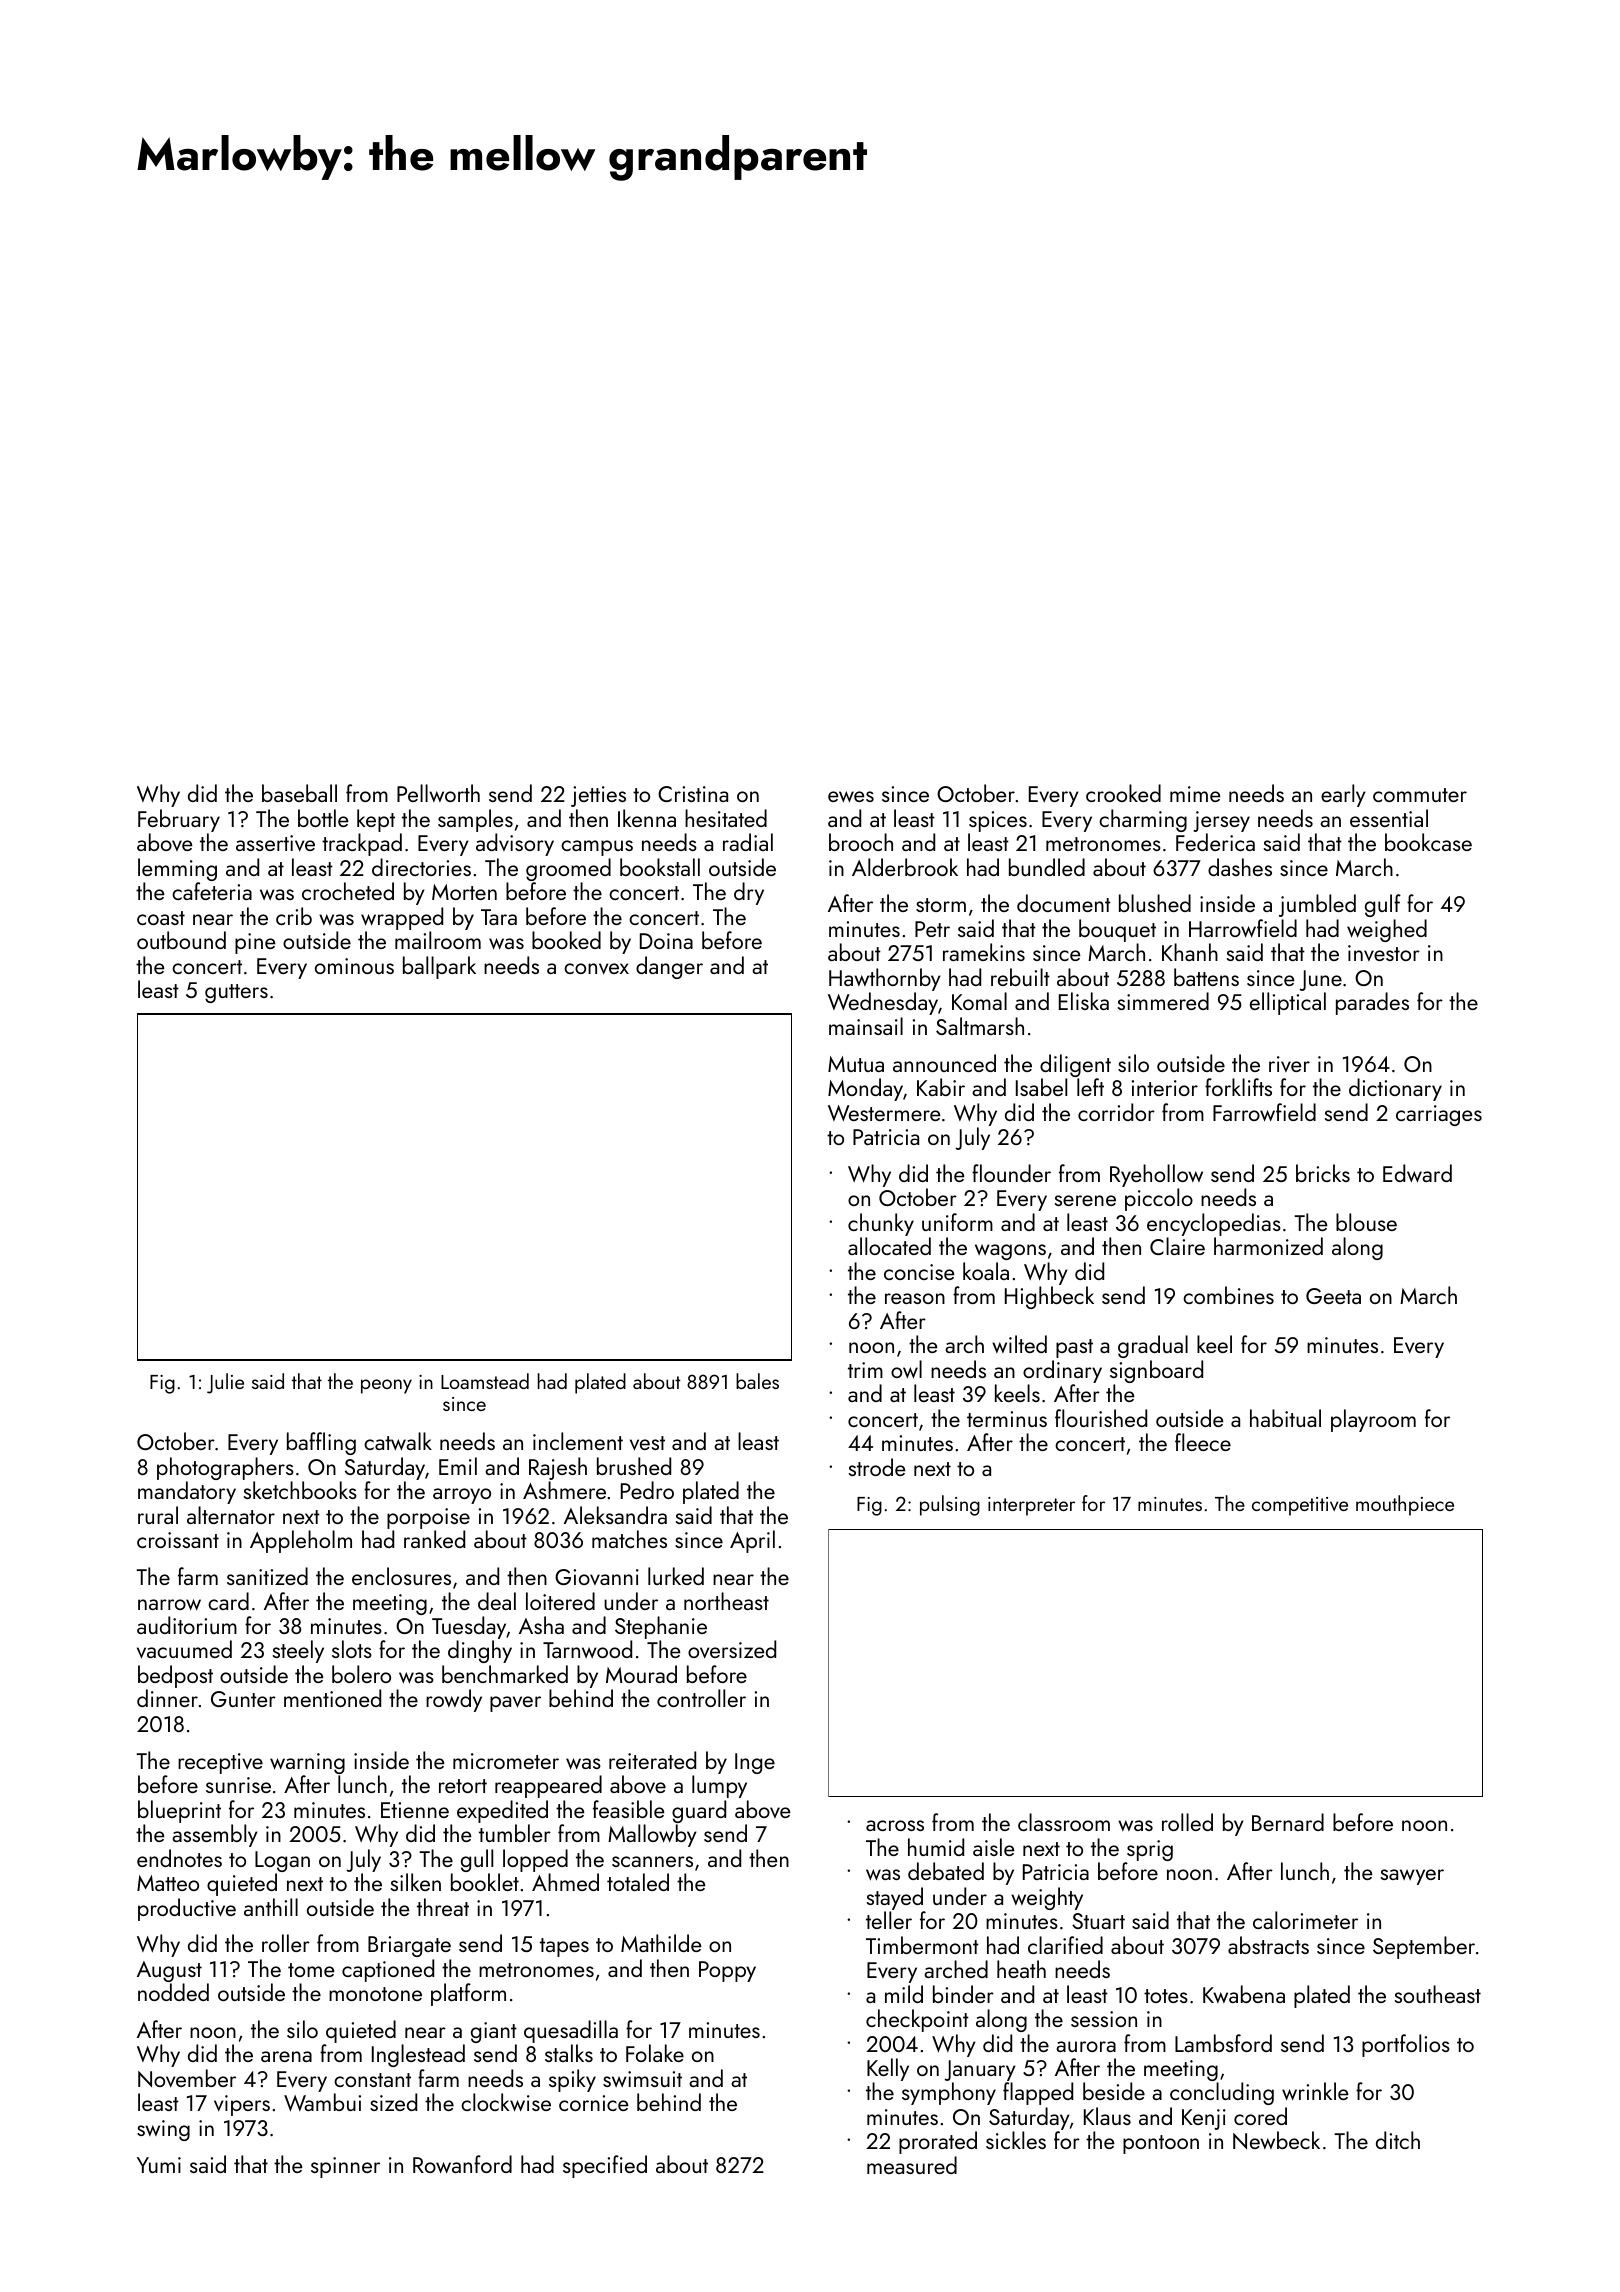 Image resolution: width=1620 pixels, height=2292 pixels. I want to click on rowdy, so click(454, 1700).
